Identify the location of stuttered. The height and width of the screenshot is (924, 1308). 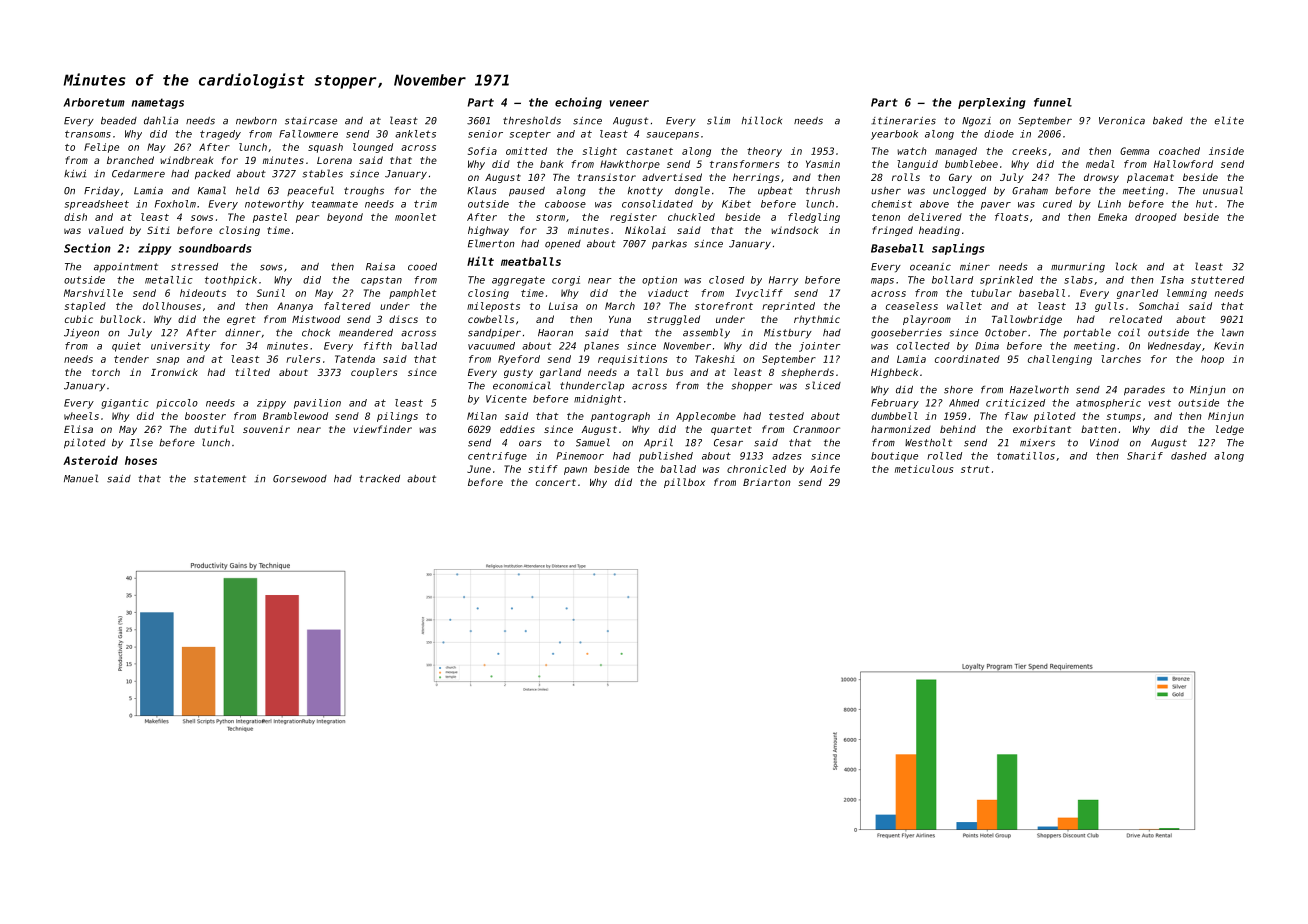
(1217, 280).
